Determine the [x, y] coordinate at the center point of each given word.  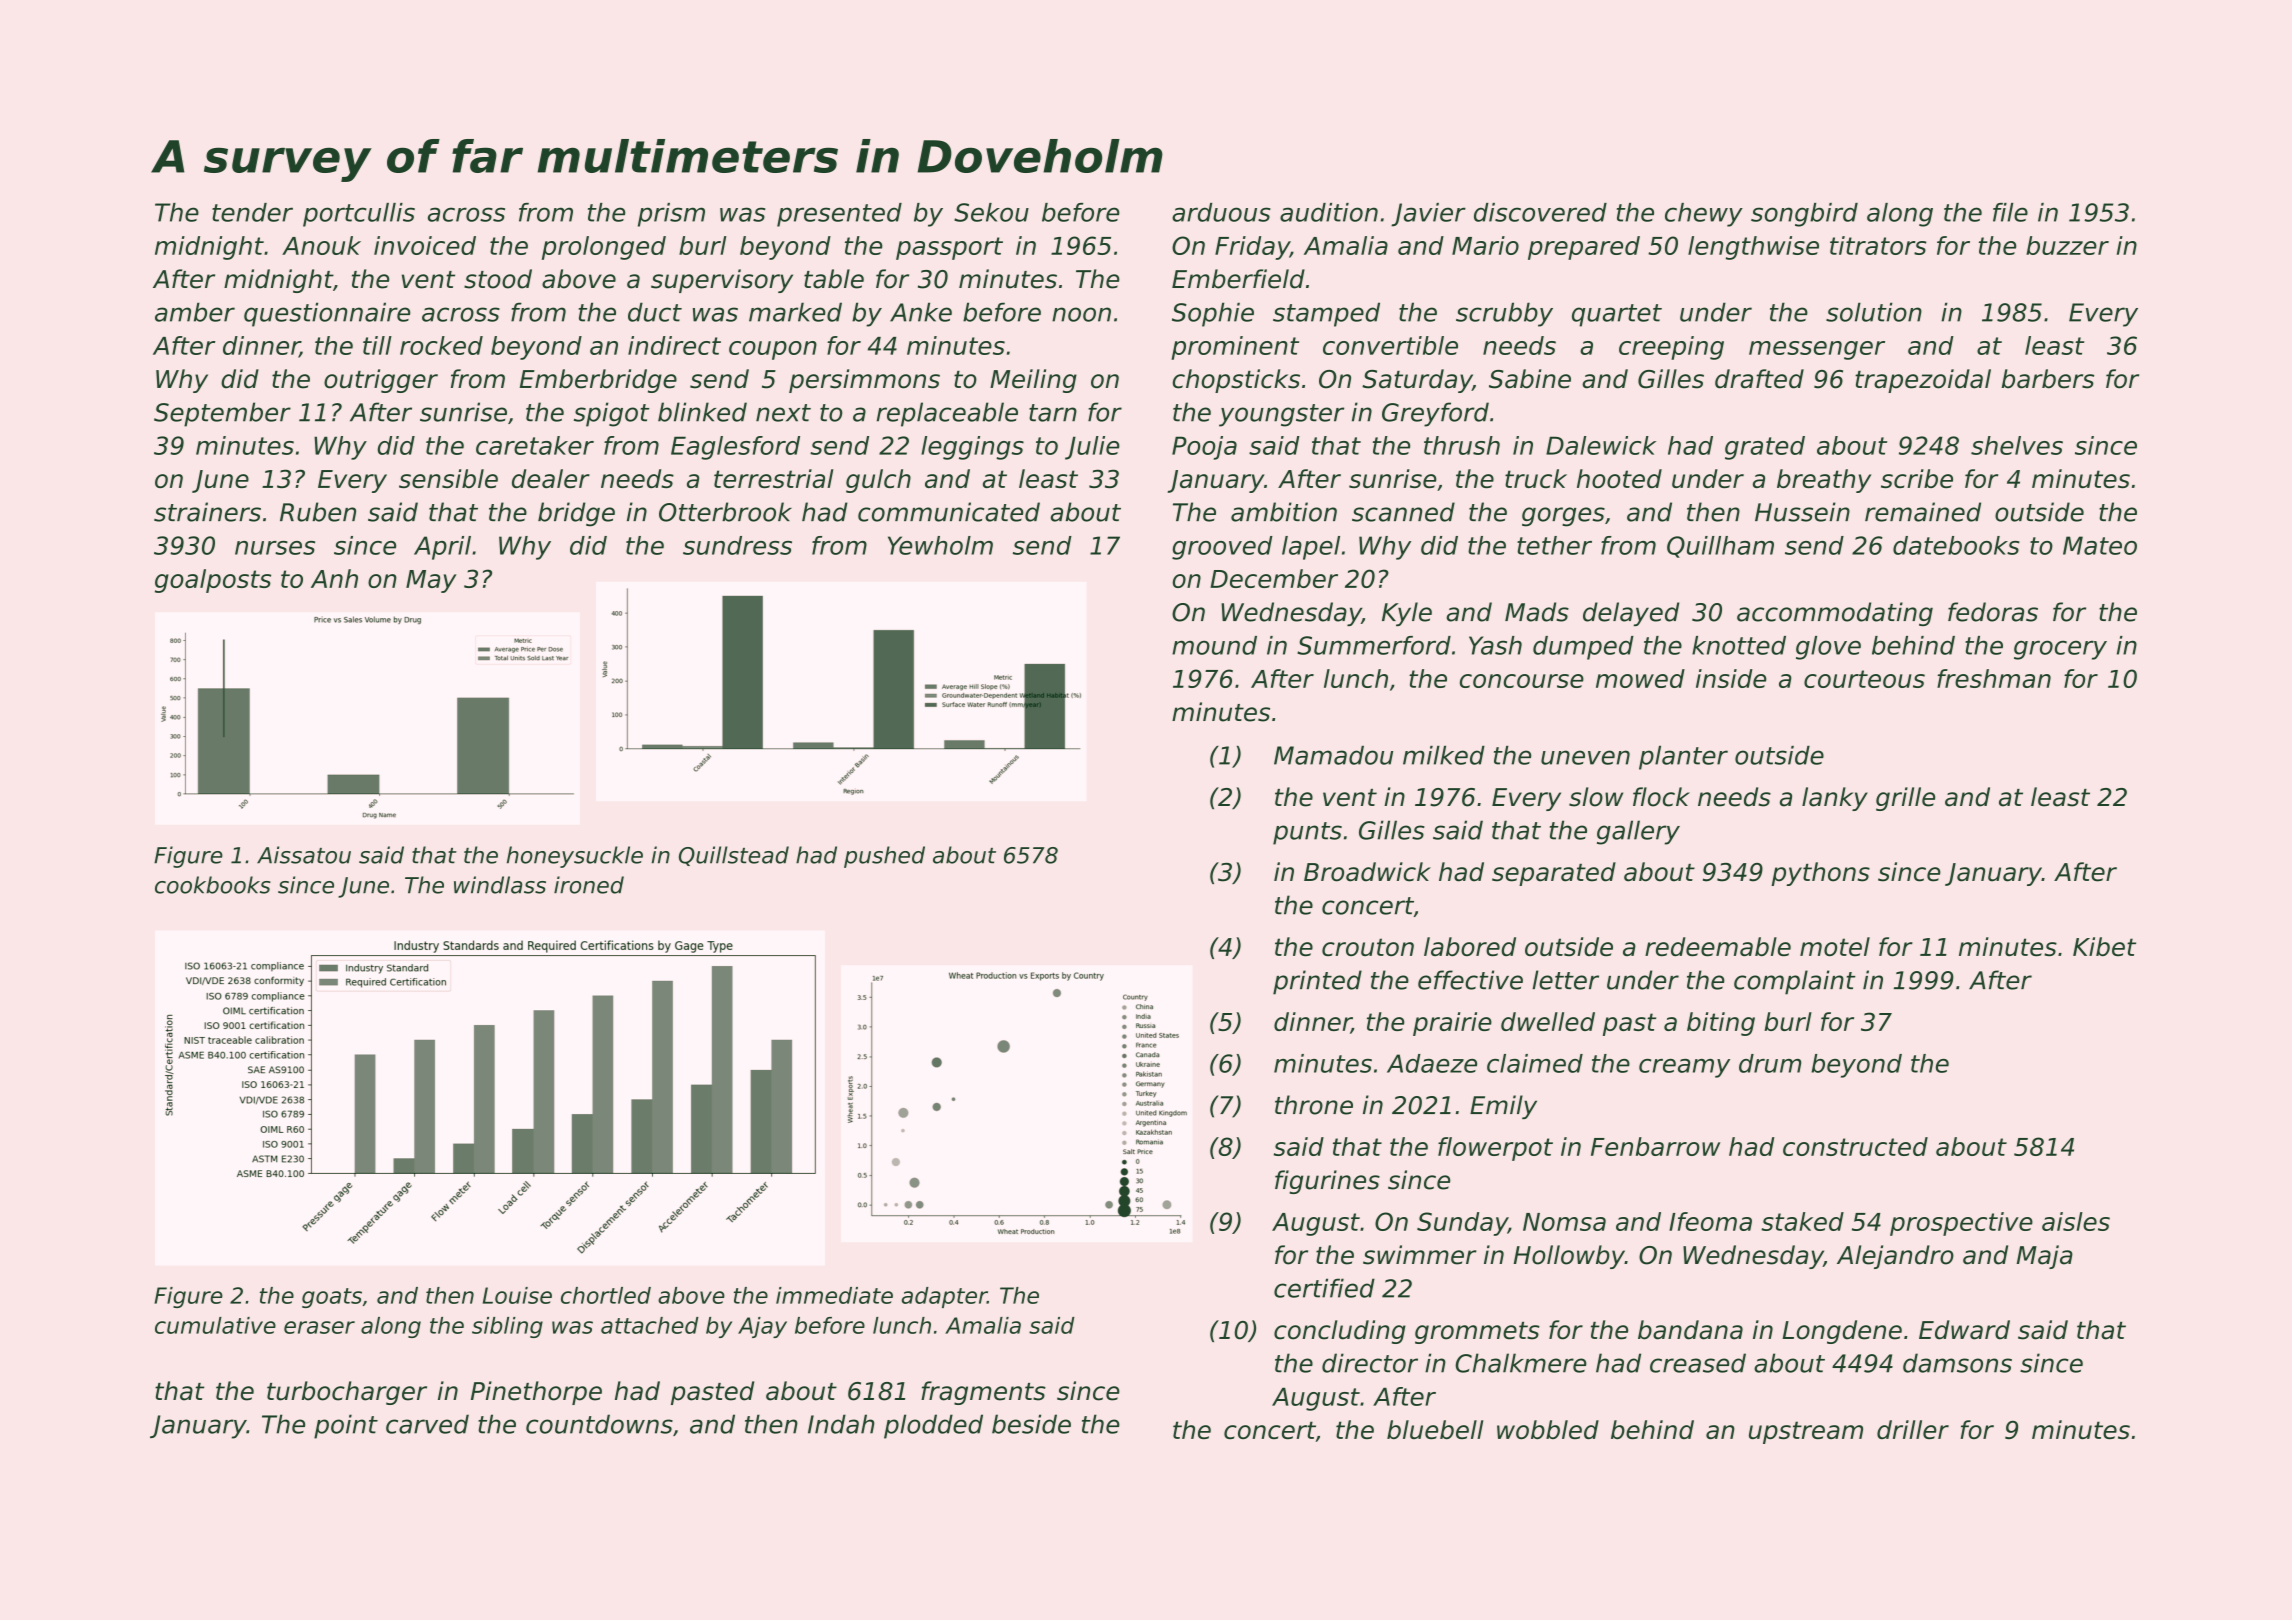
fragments [983, 1393]
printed [1317, 982]
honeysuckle [575, 857]
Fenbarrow [1655, 1146]
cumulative [215, 1325]
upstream [1806, 1432]
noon [1081, 314]
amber [195, 312]
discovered [1540, 212]
